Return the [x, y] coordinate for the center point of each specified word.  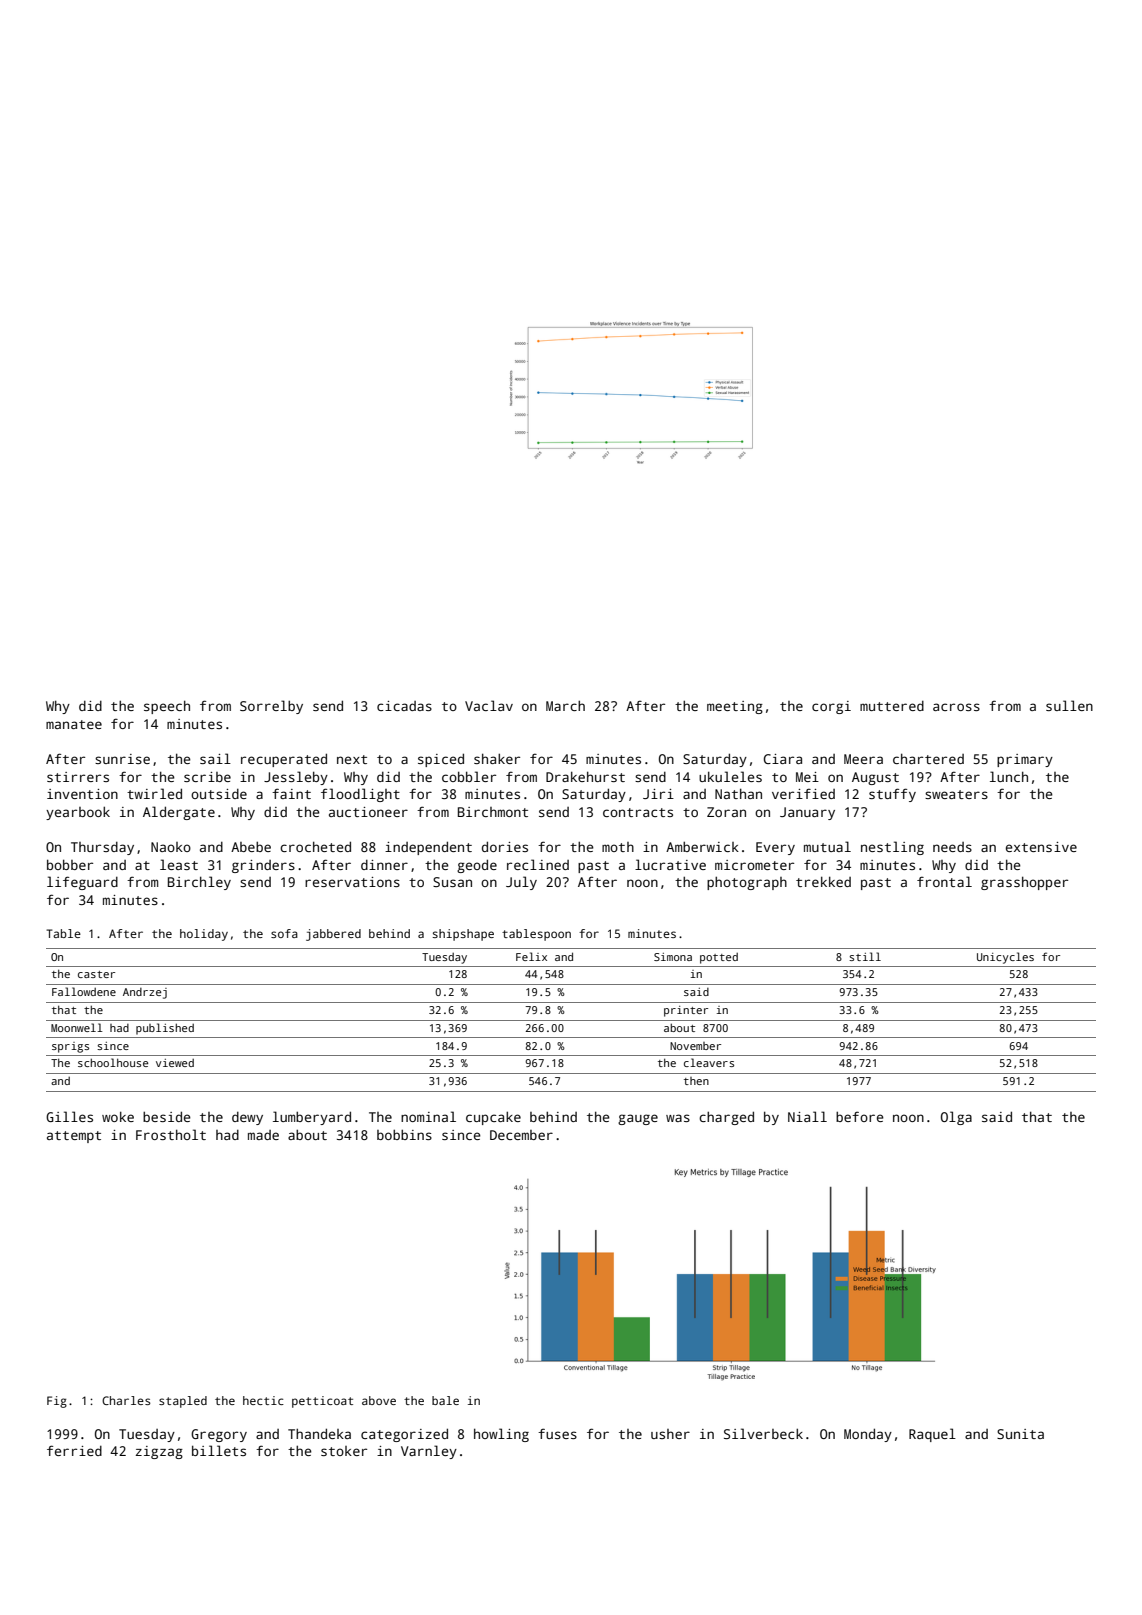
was [678, 1118]
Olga [956, 1118]
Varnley [429, 1452]
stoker [344, 1451]
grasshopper [1024, 883]
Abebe [251, 846]
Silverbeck [763, 1433]
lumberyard [312, 1118]
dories [505, 846]
